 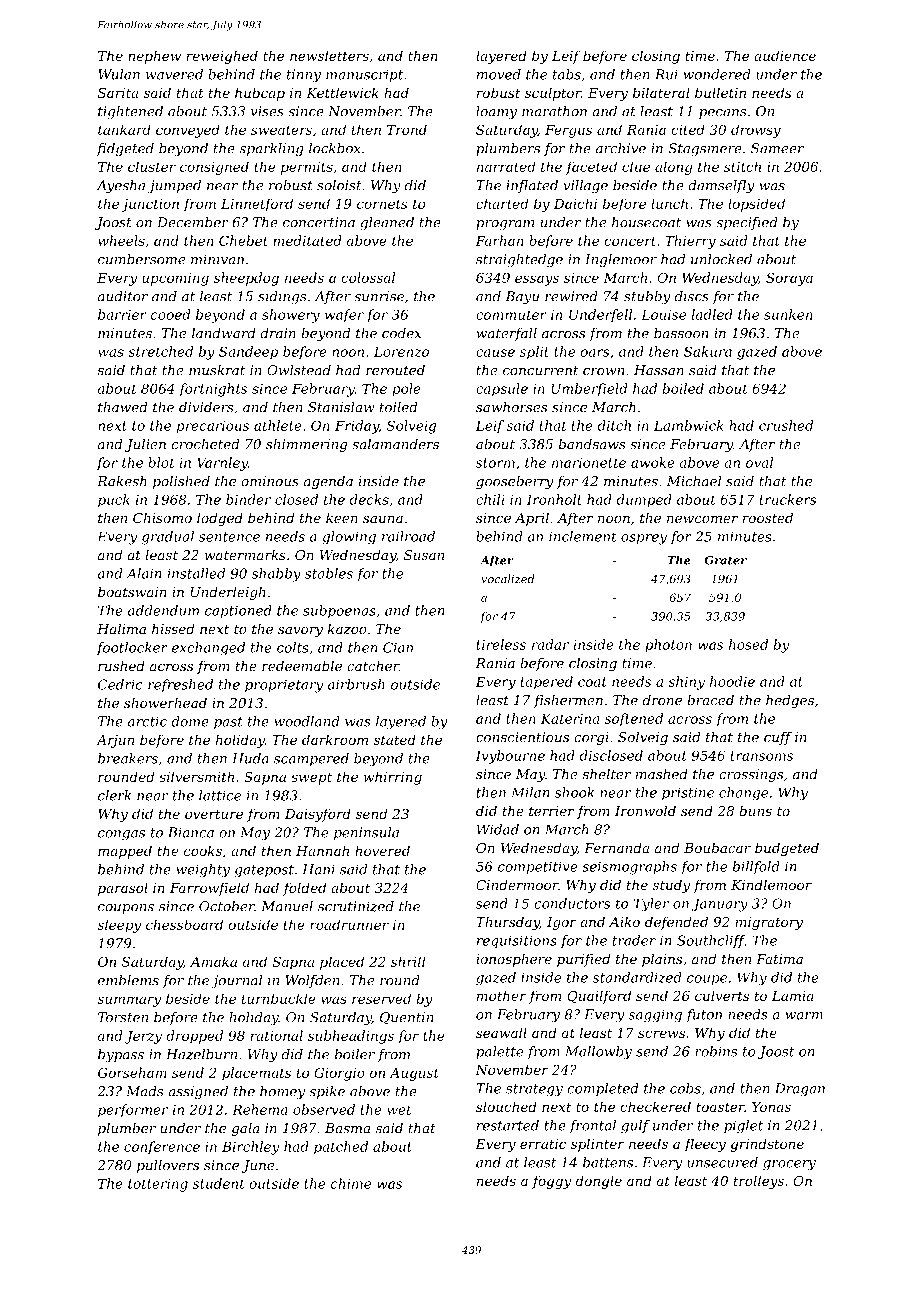 I want to click on lattice, so click(x=220, y=795).
